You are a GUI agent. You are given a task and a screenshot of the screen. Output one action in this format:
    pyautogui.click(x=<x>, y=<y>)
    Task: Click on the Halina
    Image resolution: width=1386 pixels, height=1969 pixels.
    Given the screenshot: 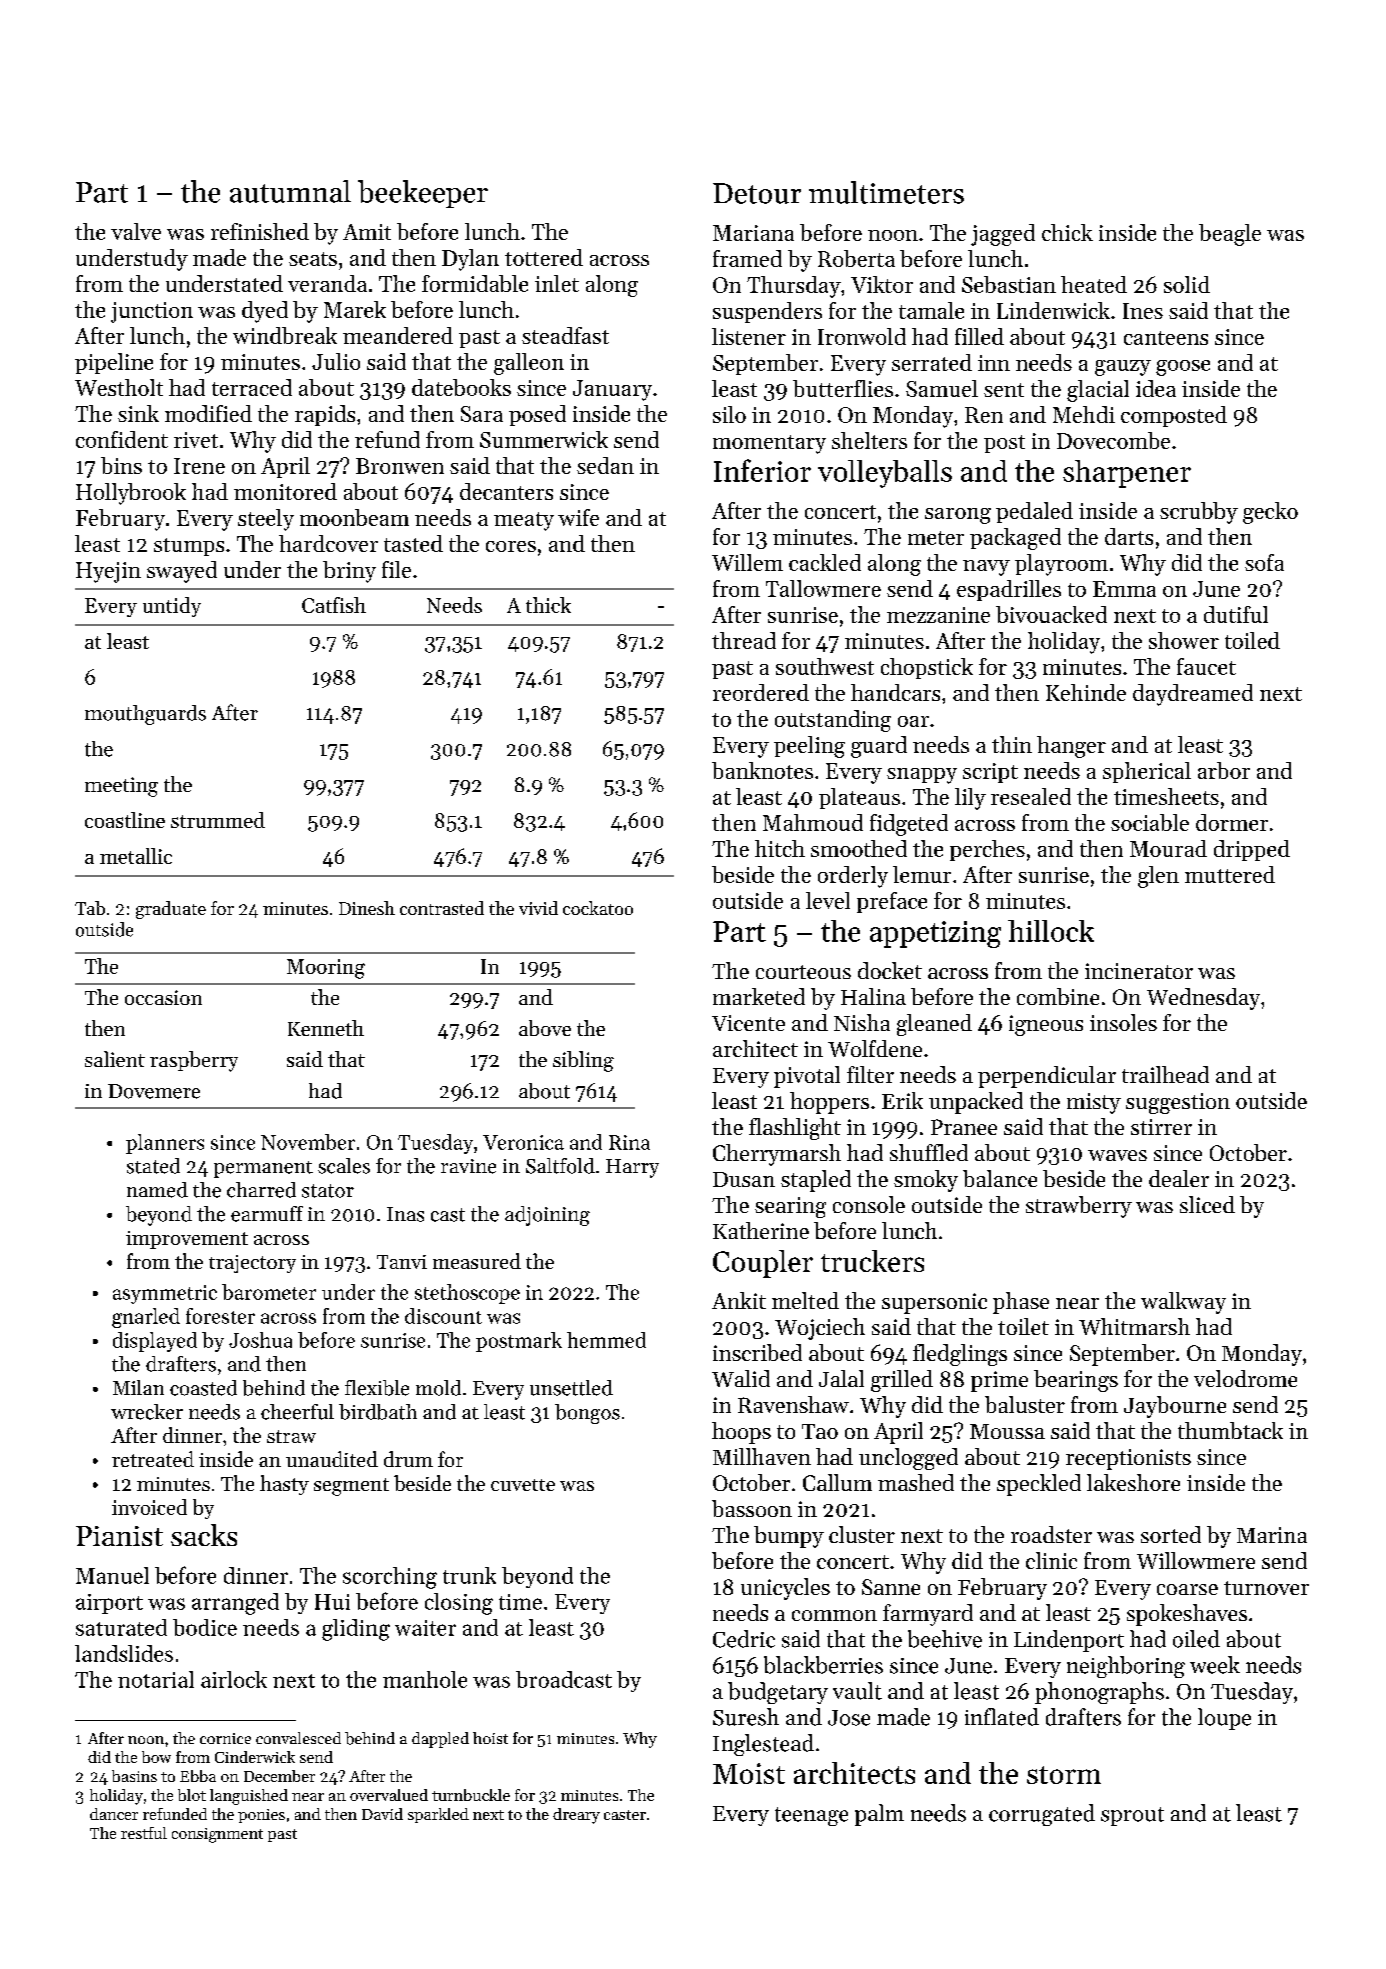 What is the action you would take?
    pyautogui.click(x=873, y=996)
